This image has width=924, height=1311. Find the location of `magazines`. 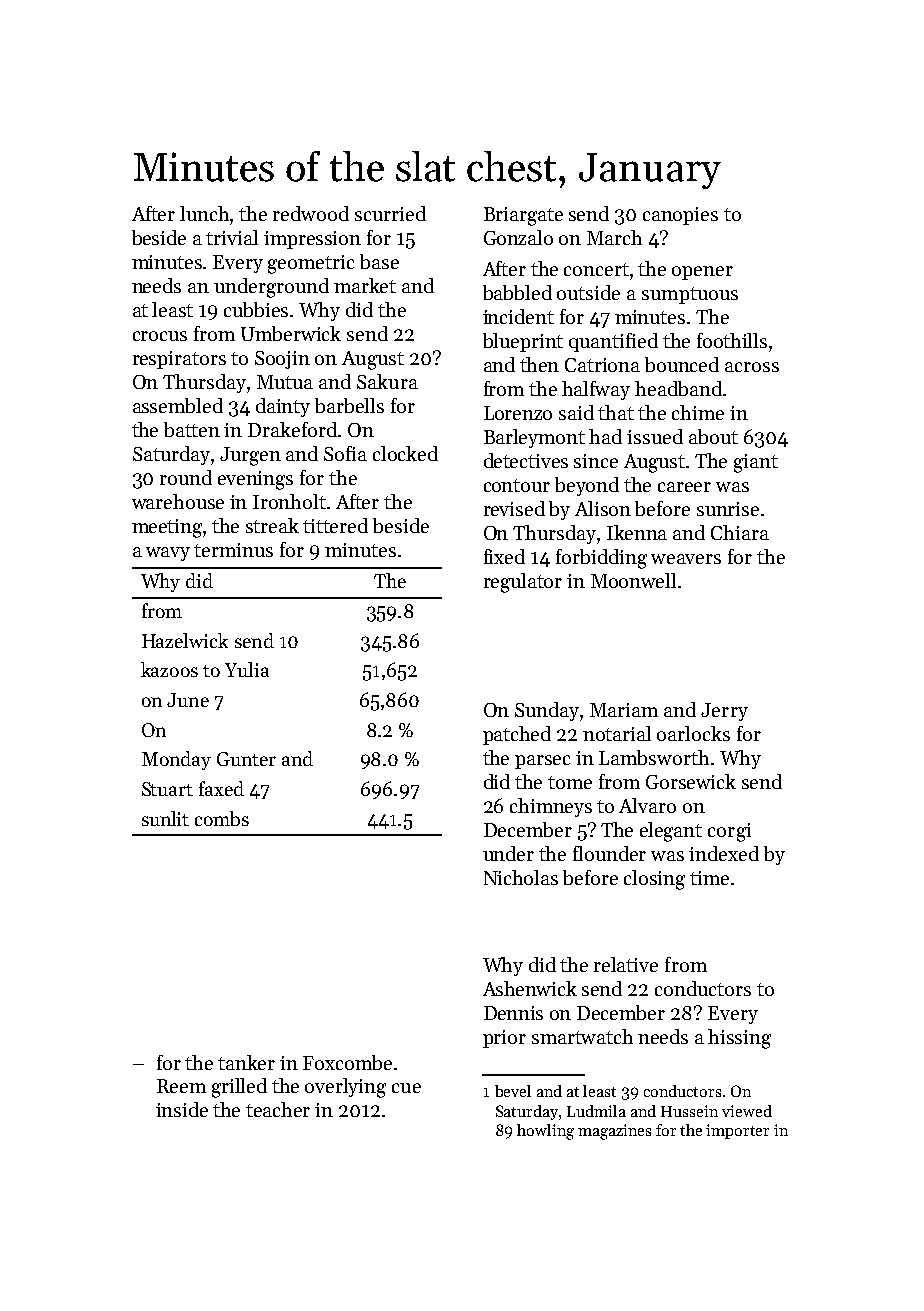

magazines is located at coordinates (614, 1132).
